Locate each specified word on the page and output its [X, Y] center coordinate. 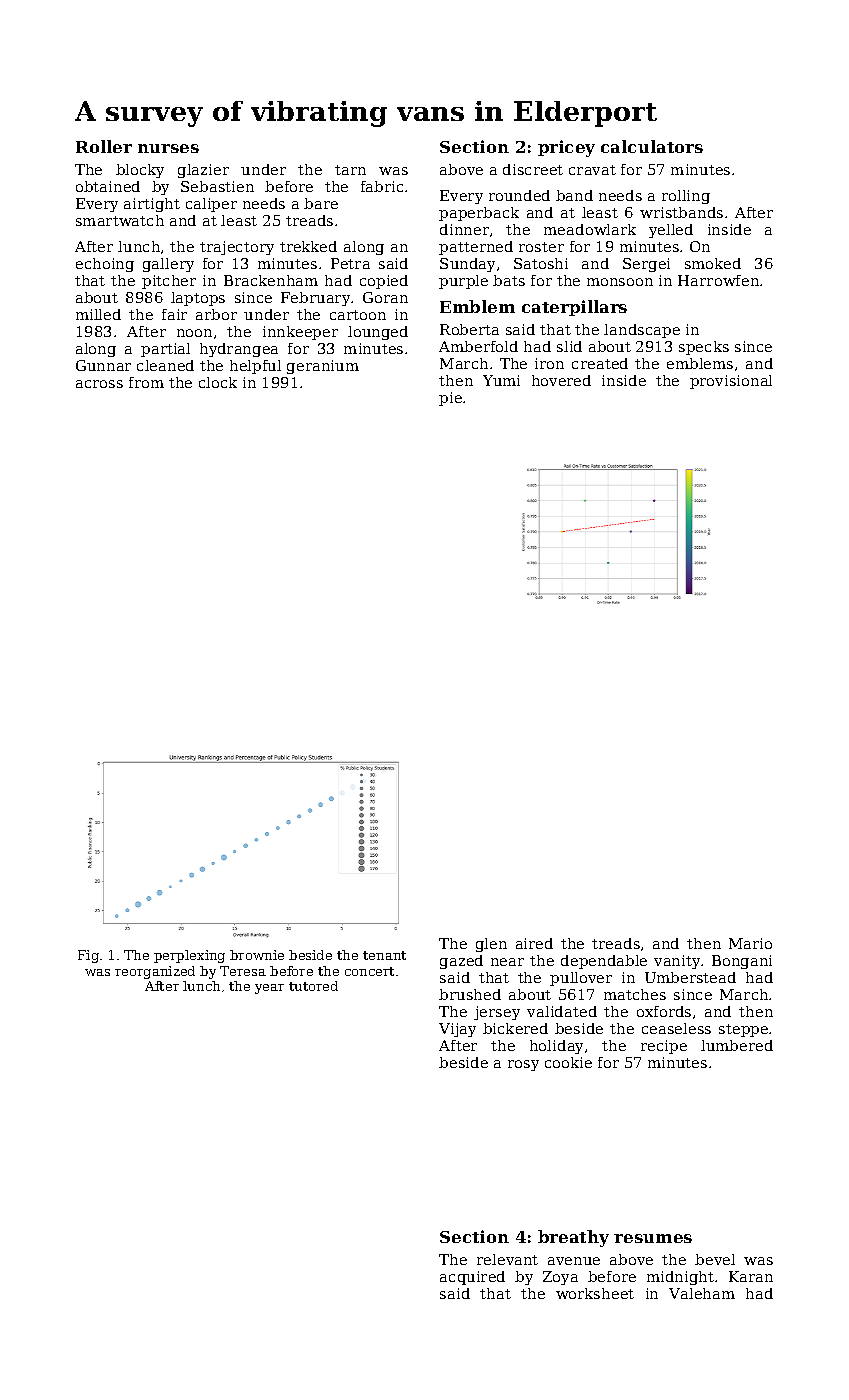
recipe [664, 1047]
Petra [350, 263]
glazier [203, 171]
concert [369, 971]
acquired [472, 1278]
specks [704, 348]
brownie [257, 955]
